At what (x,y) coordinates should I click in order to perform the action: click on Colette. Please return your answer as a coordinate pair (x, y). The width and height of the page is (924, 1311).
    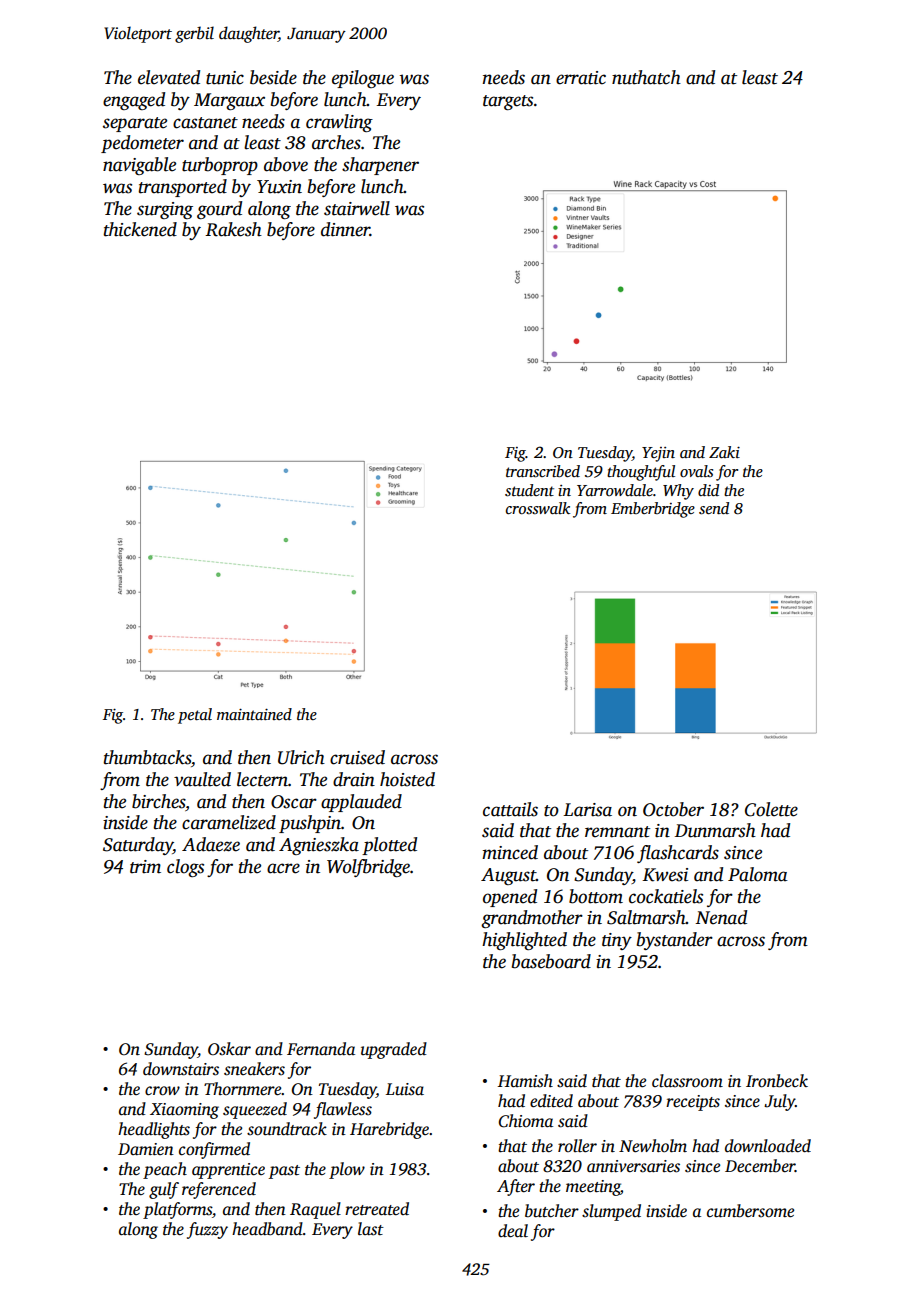
    Looking at the image, I should click on (771, 809).
